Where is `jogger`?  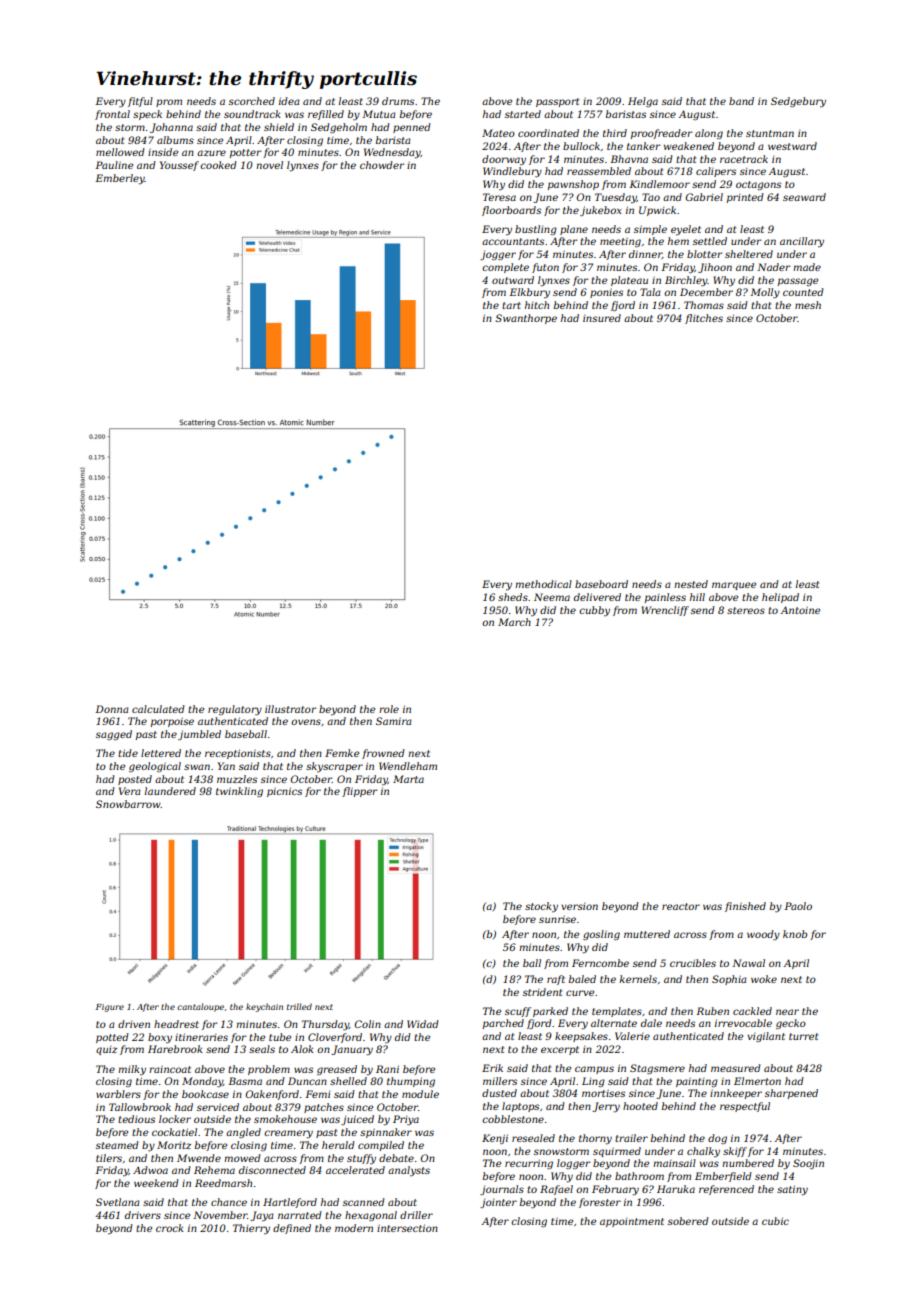 jogger is located at coordinates (498, 255).
